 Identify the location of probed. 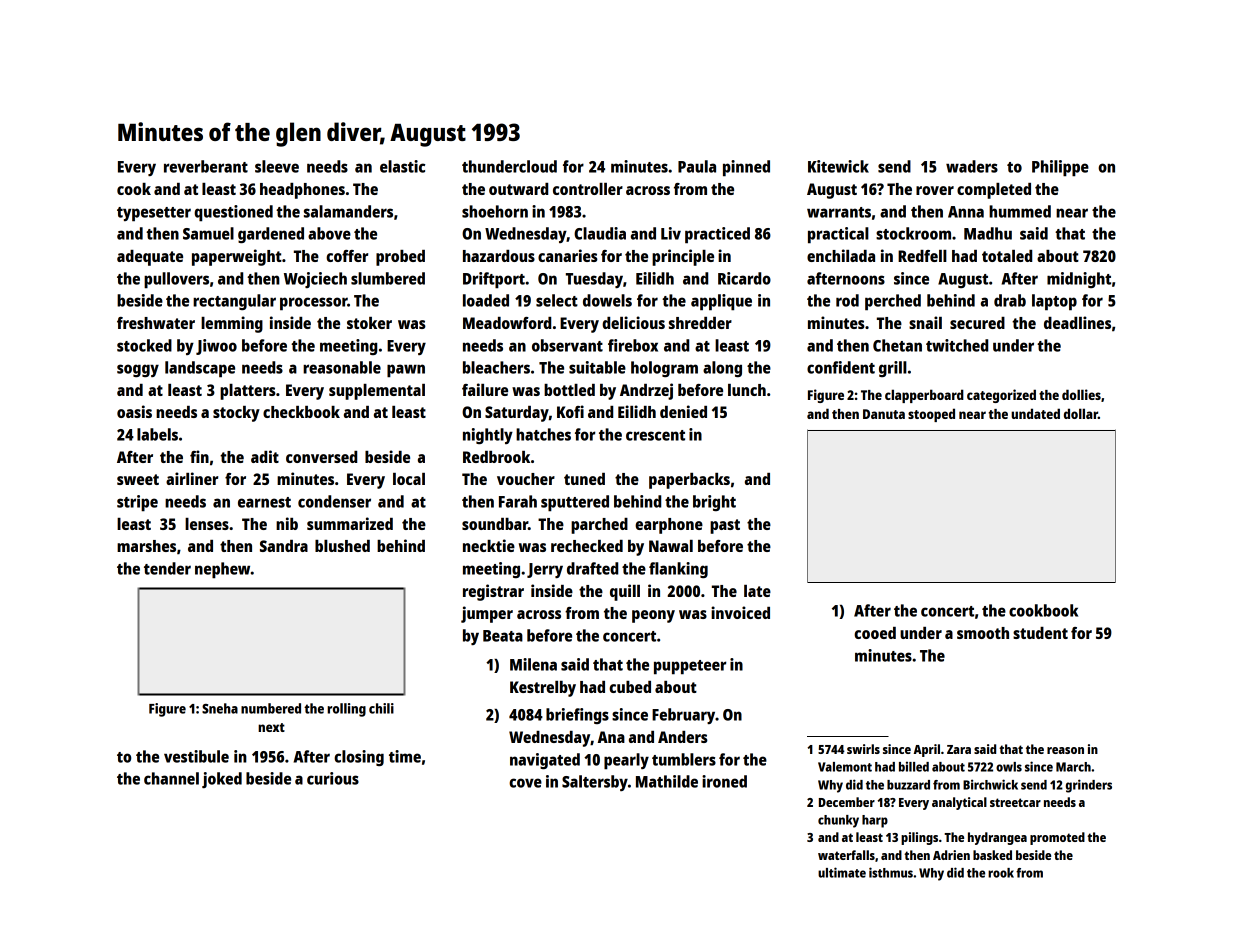
(400, 258).
